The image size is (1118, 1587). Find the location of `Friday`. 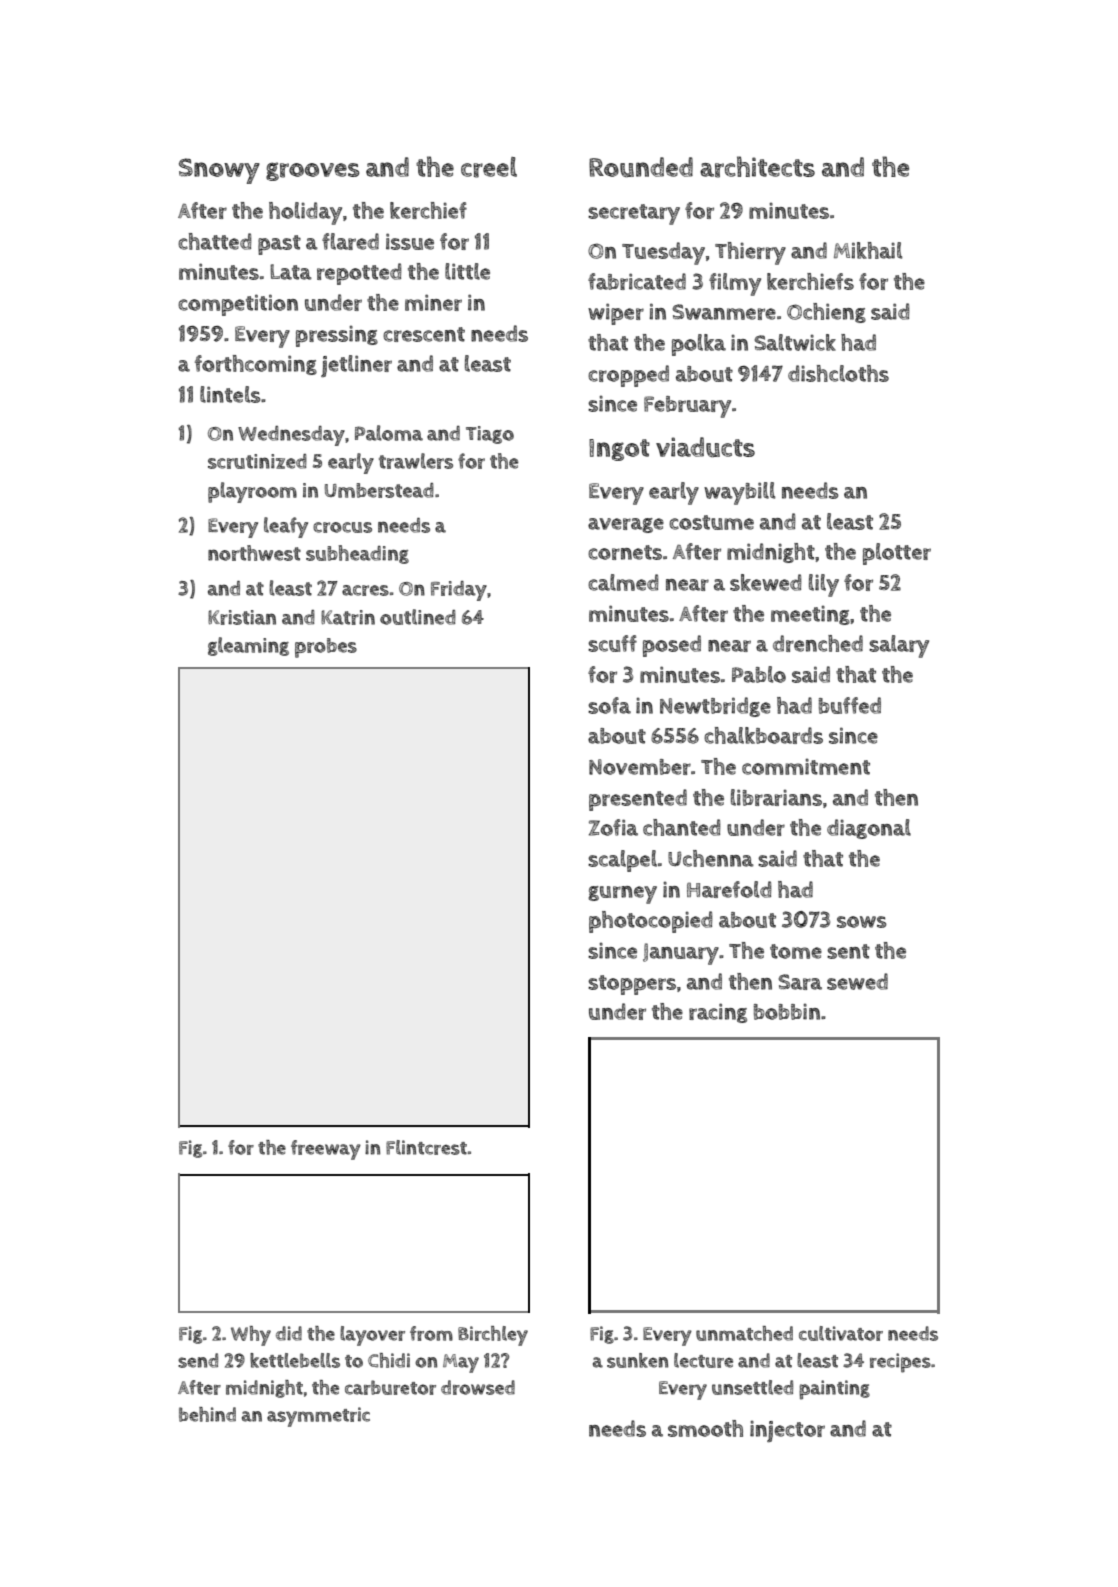

Friday is located at coordinates (459, 591).
